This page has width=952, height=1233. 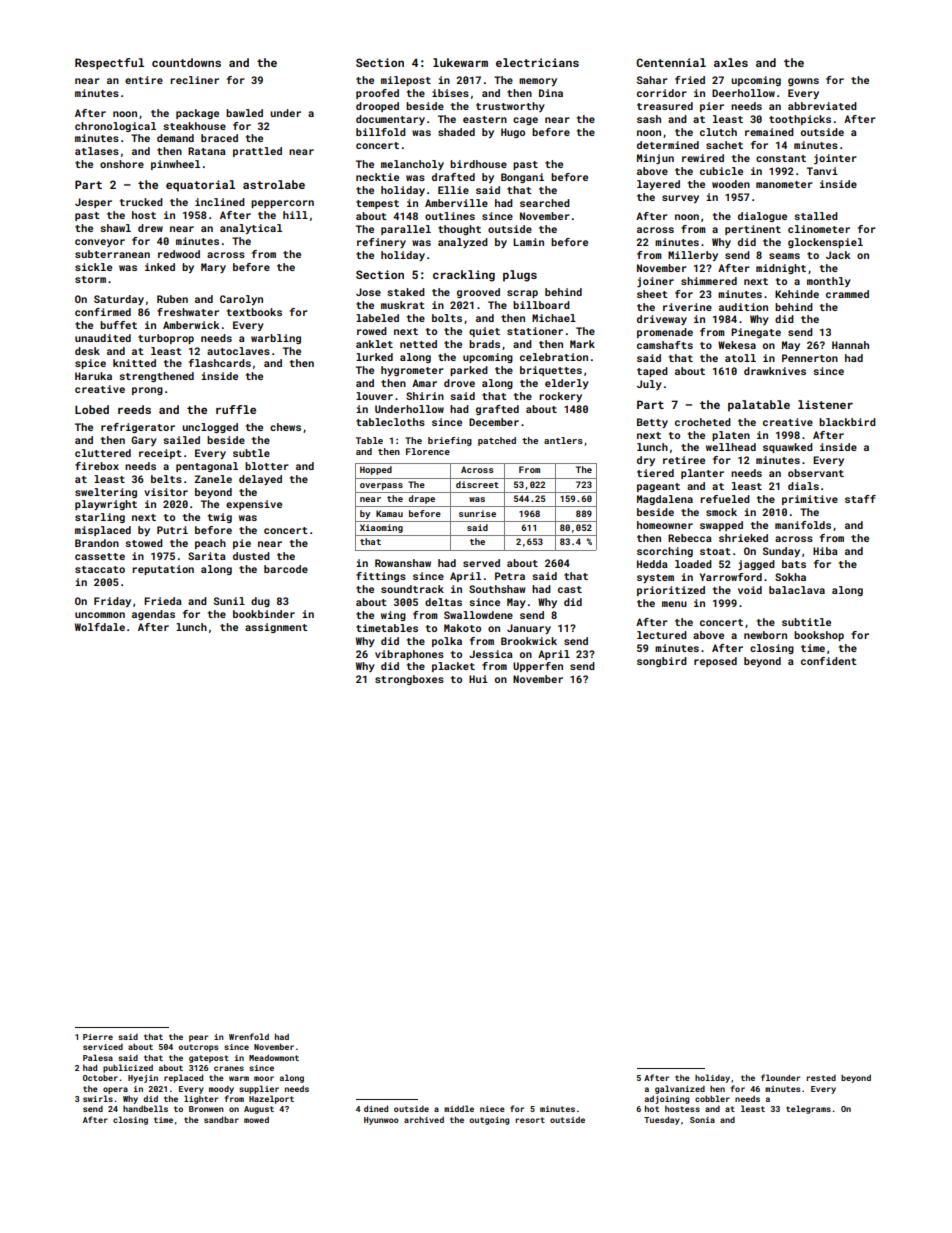 I want to click on Brandon, so click(x=97, y=543).
